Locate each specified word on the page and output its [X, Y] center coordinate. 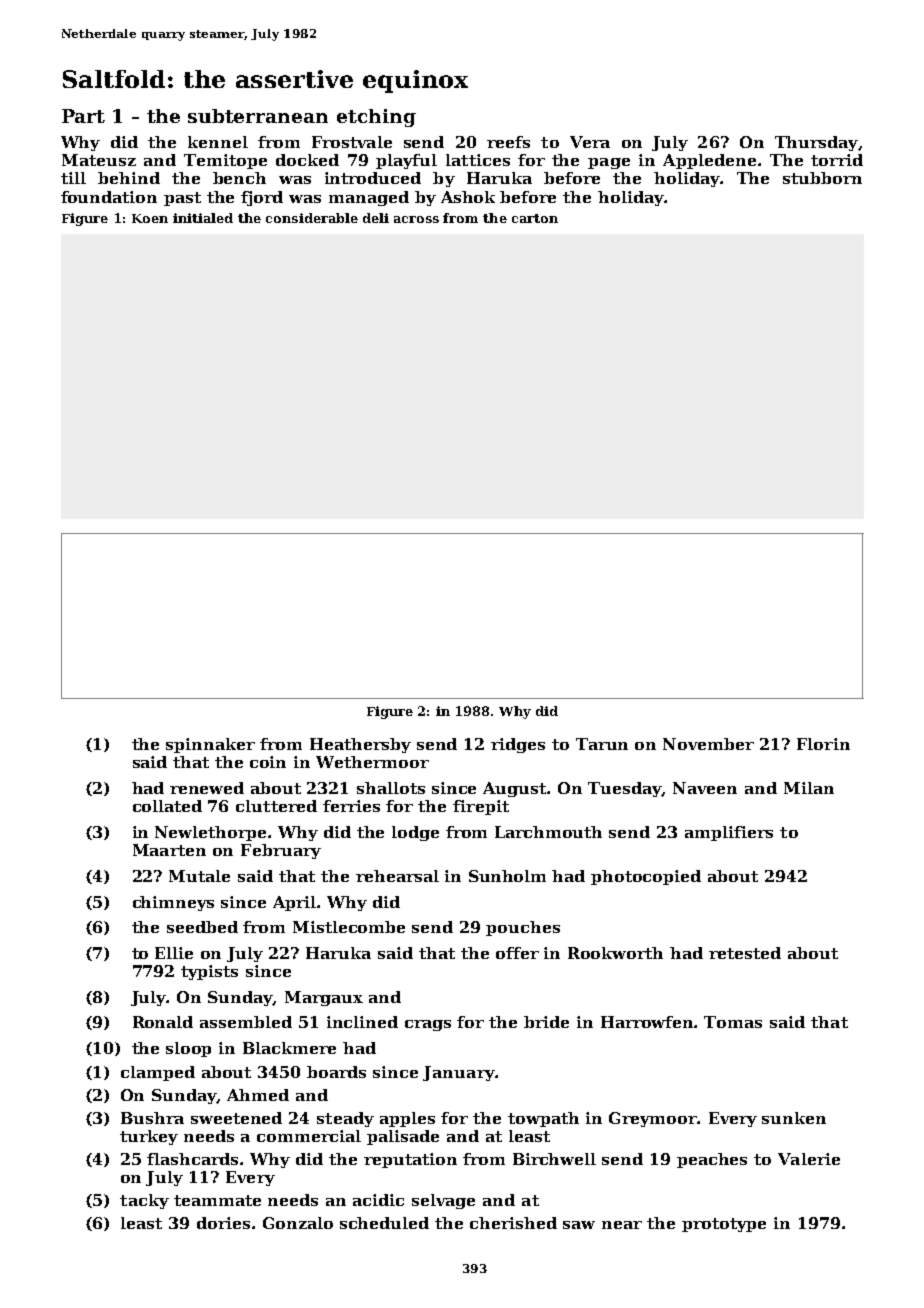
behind [129, 178]
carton [535, 218]
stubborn [822, 178]
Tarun [602, 744]
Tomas [733, 1022]
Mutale [199, 876]
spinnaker [210, 745]
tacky [144, 1201]
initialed [203, 218]
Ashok [468, 197]
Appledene [709, 161]
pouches [523, 928]
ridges [518, 745]
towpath [543, 1119]
